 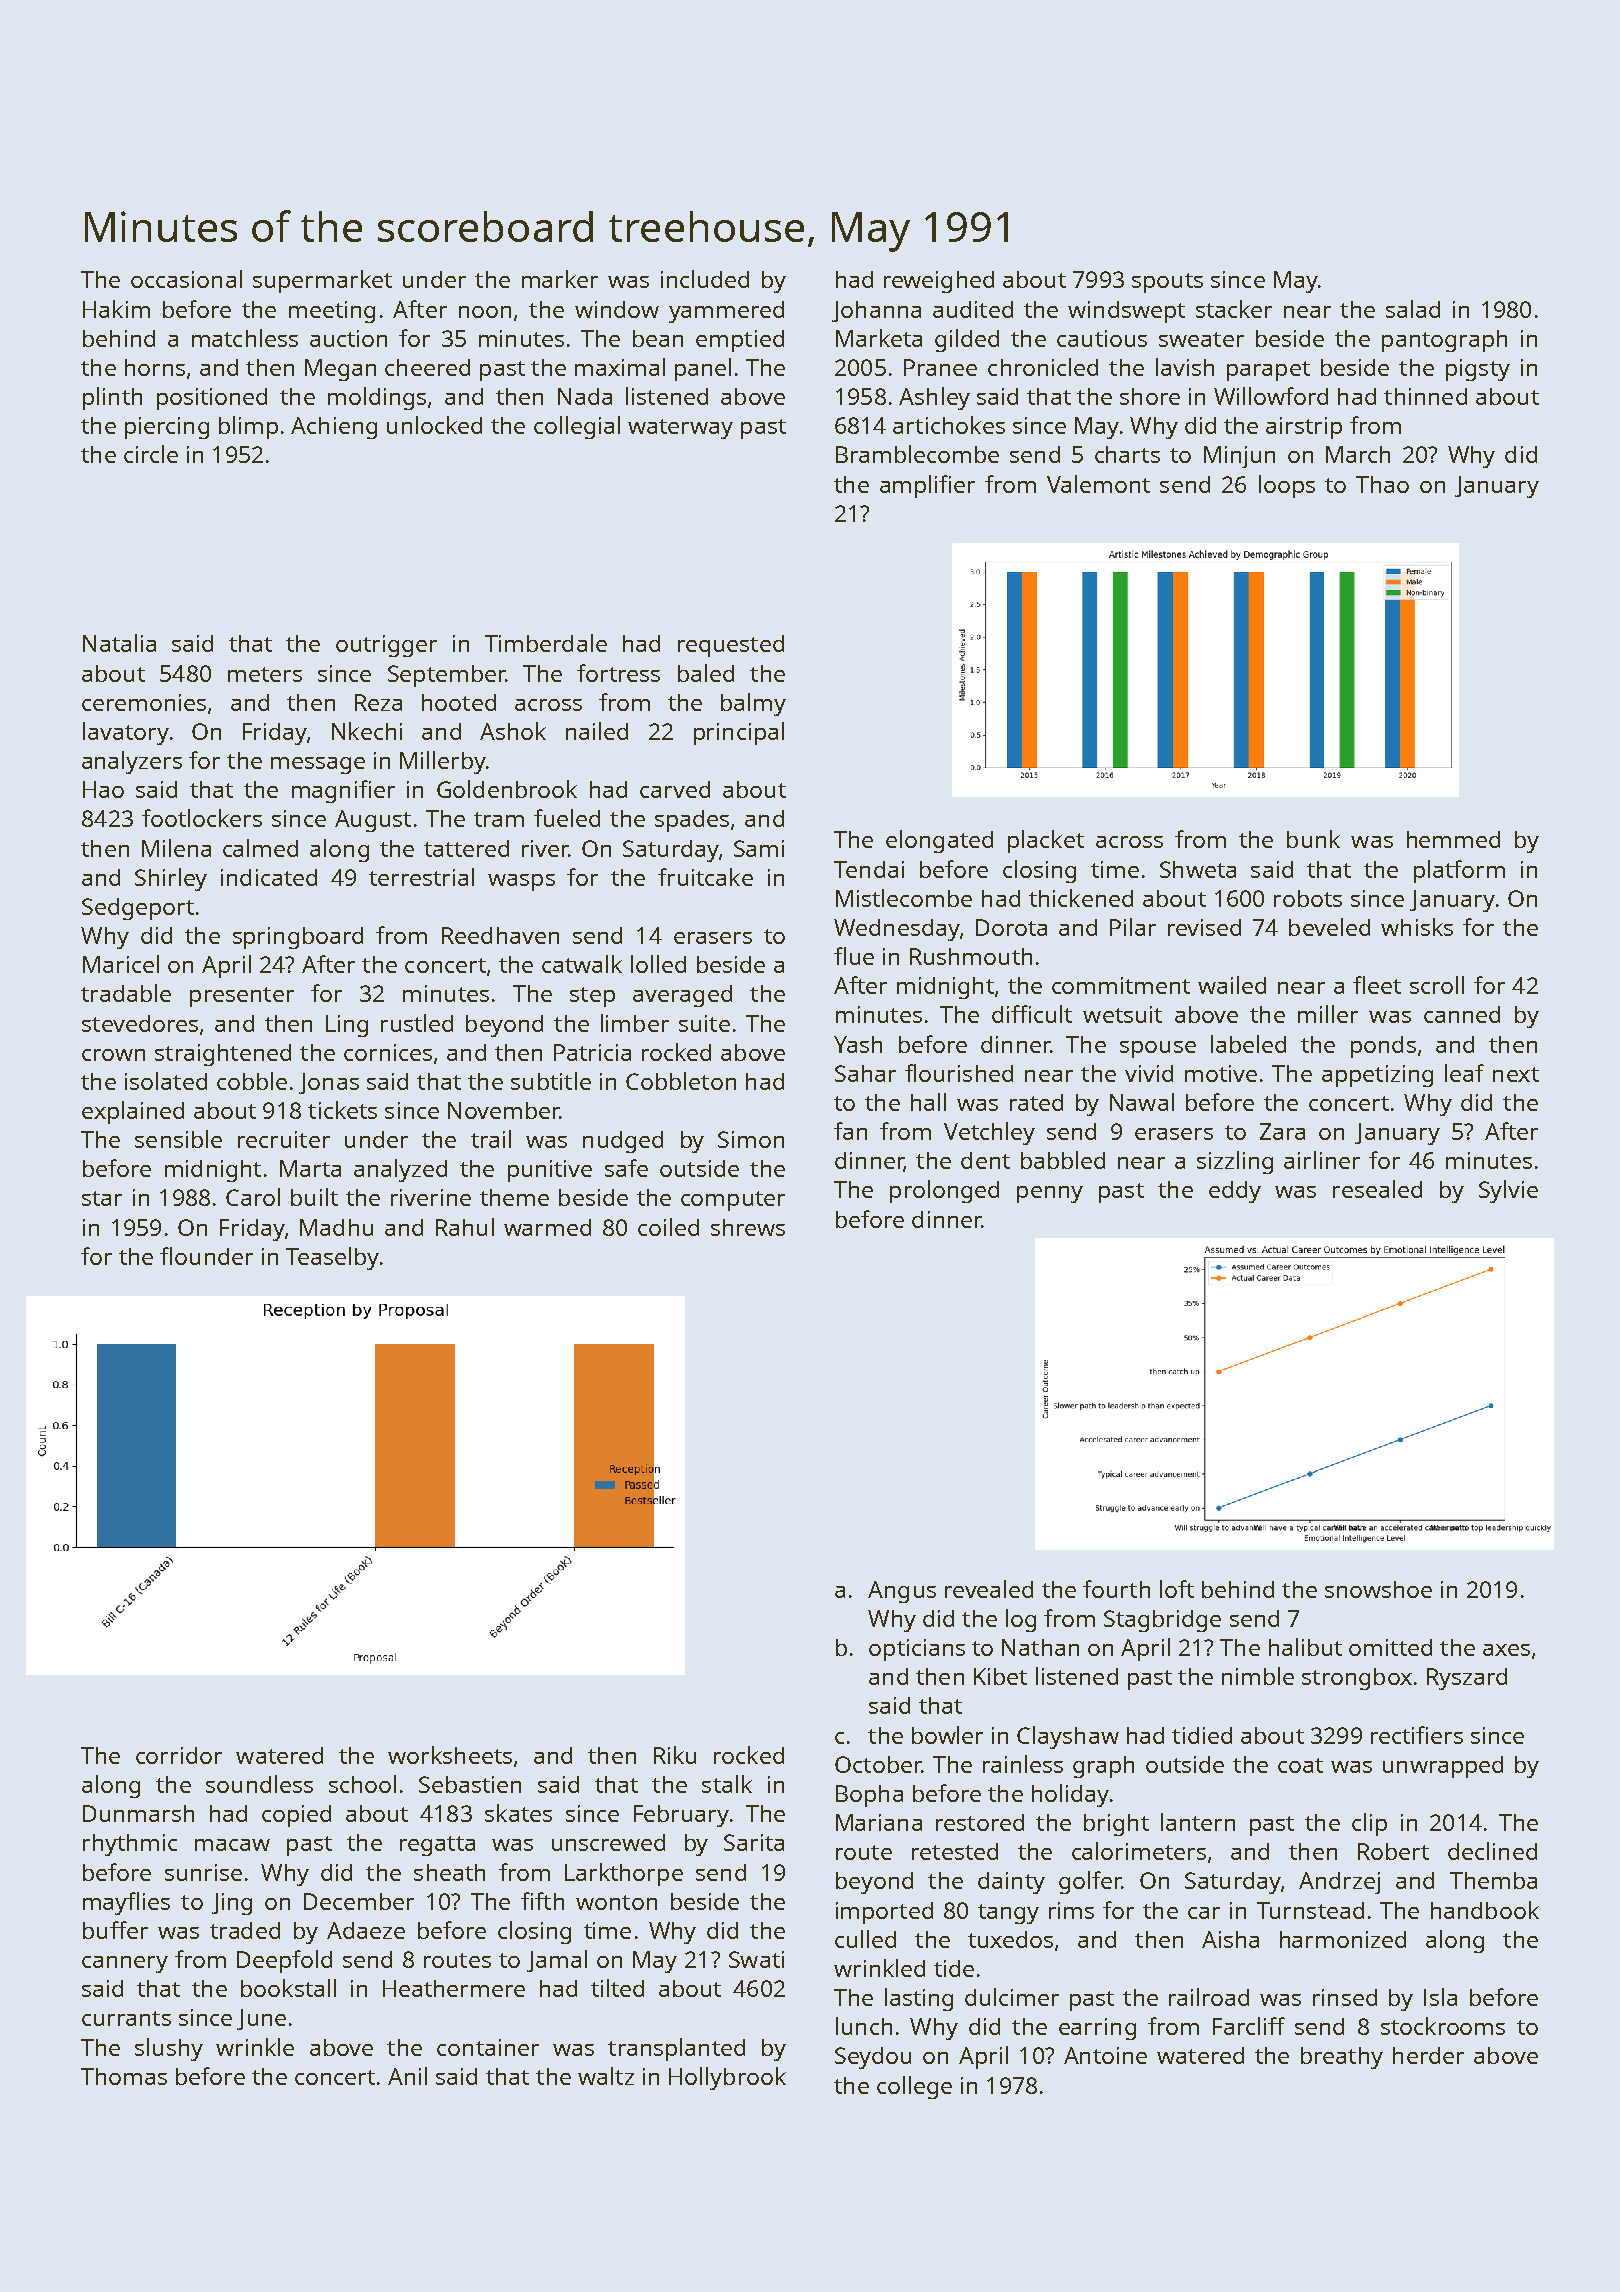 What do you see at coordinates (927, 486) in the screenshot?
I see `amplifier` at bounding box center [927, 486].
